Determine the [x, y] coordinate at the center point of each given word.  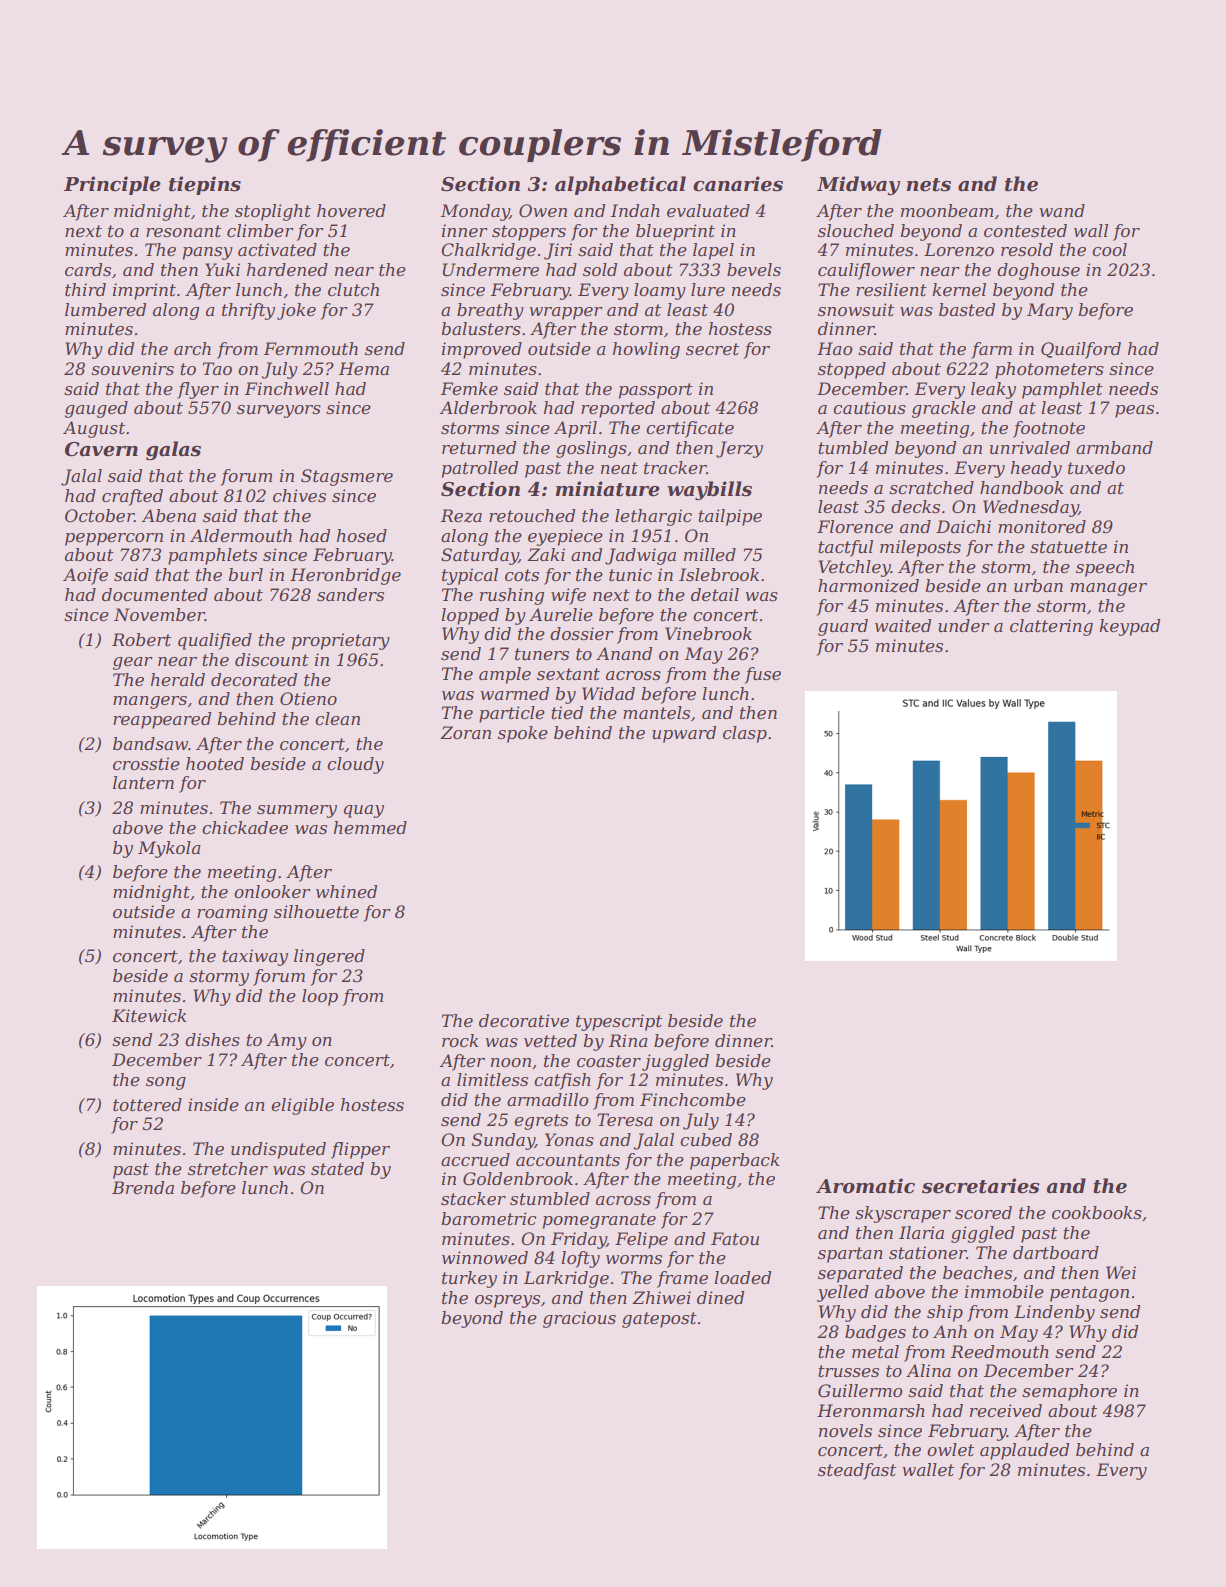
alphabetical [620, 185]
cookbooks [1097, 1212]
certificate [690, 429]
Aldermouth [241, 535]
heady [1036, 469]
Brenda [143, 1187]
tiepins [205, 185]
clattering [1051, 627]
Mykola [169, 849]
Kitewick [149, 1015]
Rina [628, 1040]
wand [1062, 210]
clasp [745, 734]
